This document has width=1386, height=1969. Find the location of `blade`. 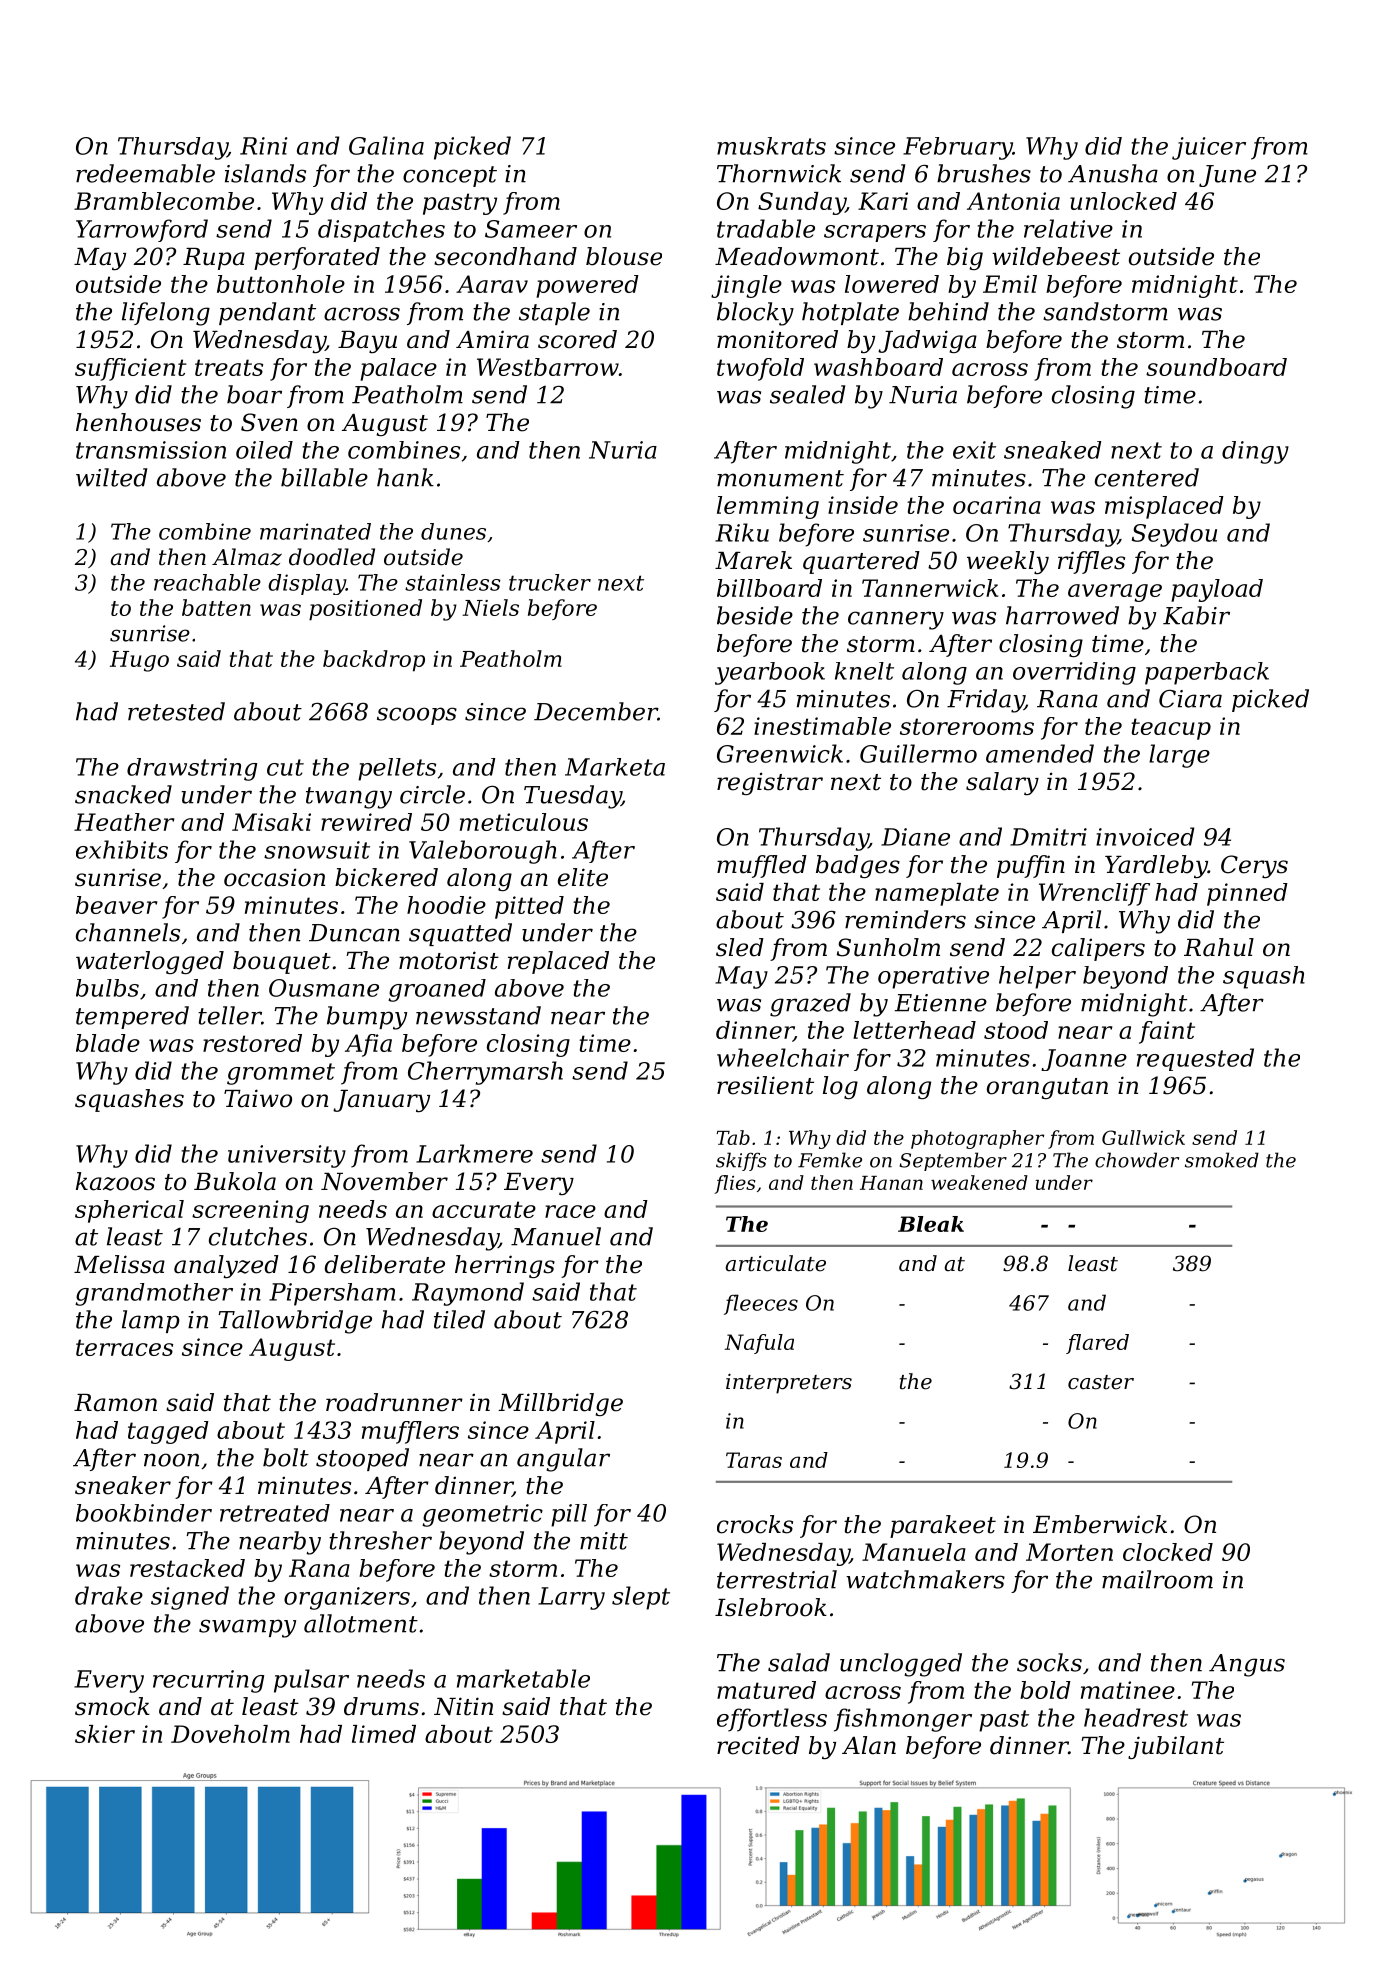

blade is located at coordinates (108, 1043).
